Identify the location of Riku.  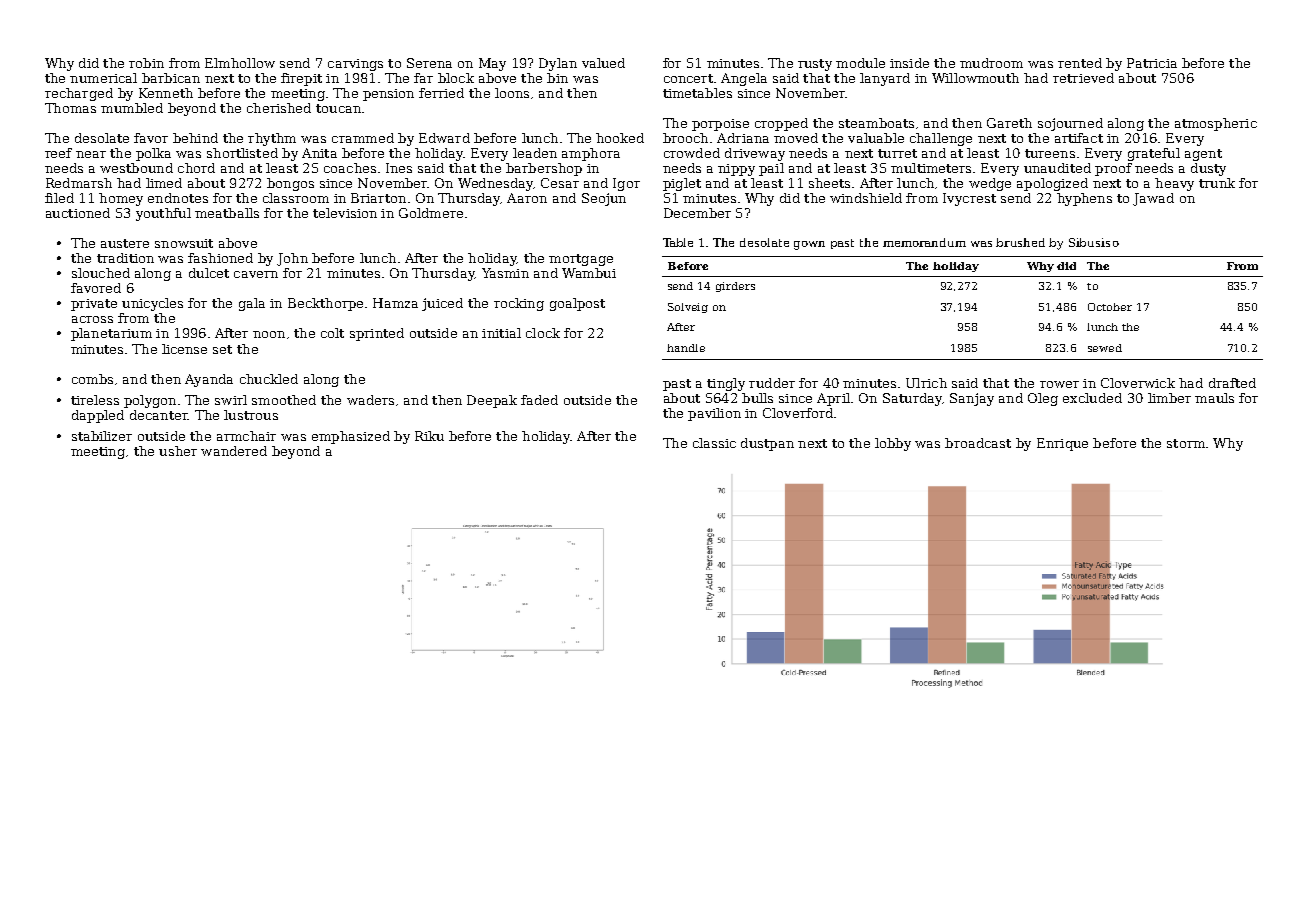
(429, 436).
